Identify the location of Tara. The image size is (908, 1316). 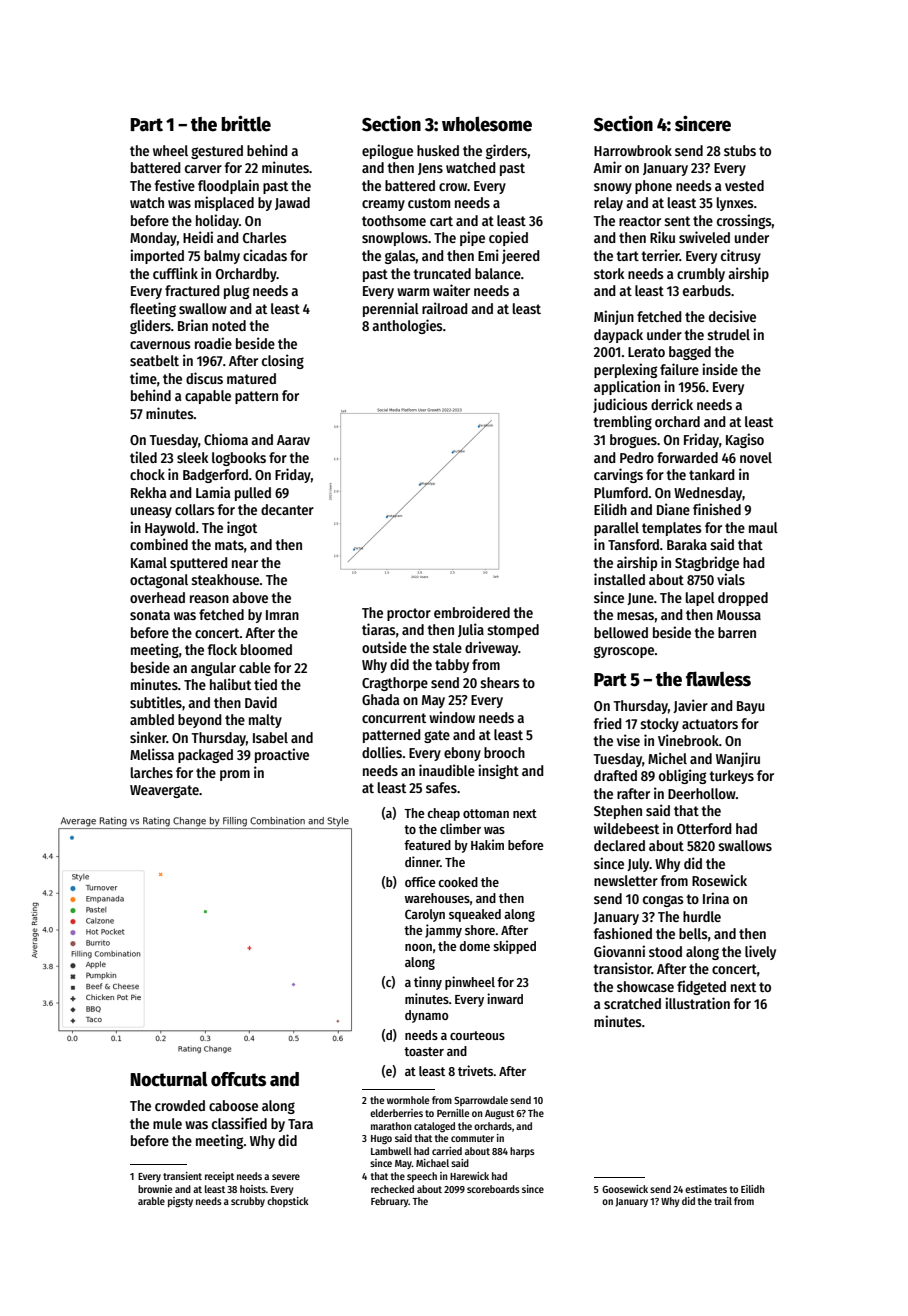
(300, 1124).
